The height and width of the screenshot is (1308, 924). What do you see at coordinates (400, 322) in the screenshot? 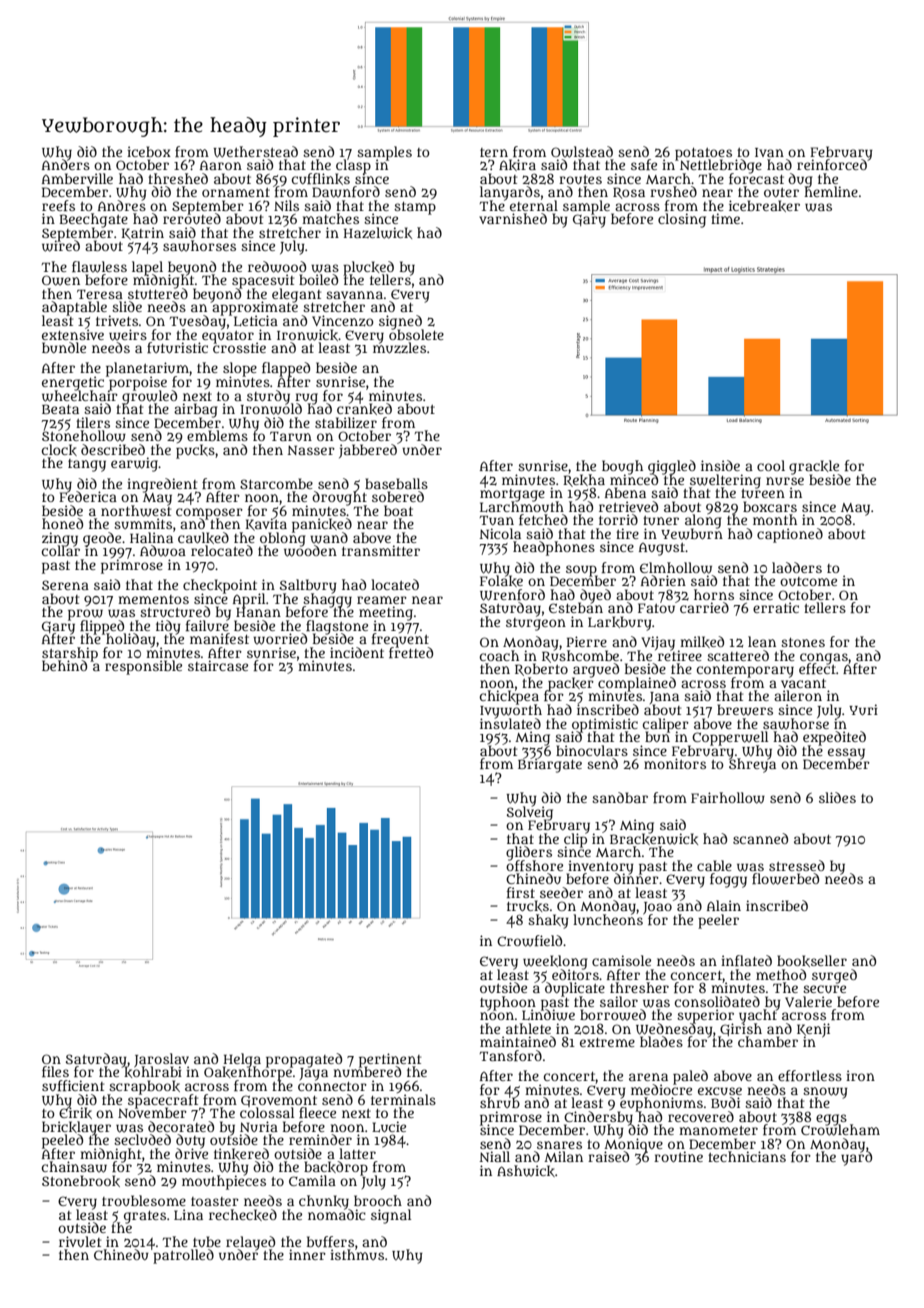
I see `signed` at bounding box center [400, 322].
